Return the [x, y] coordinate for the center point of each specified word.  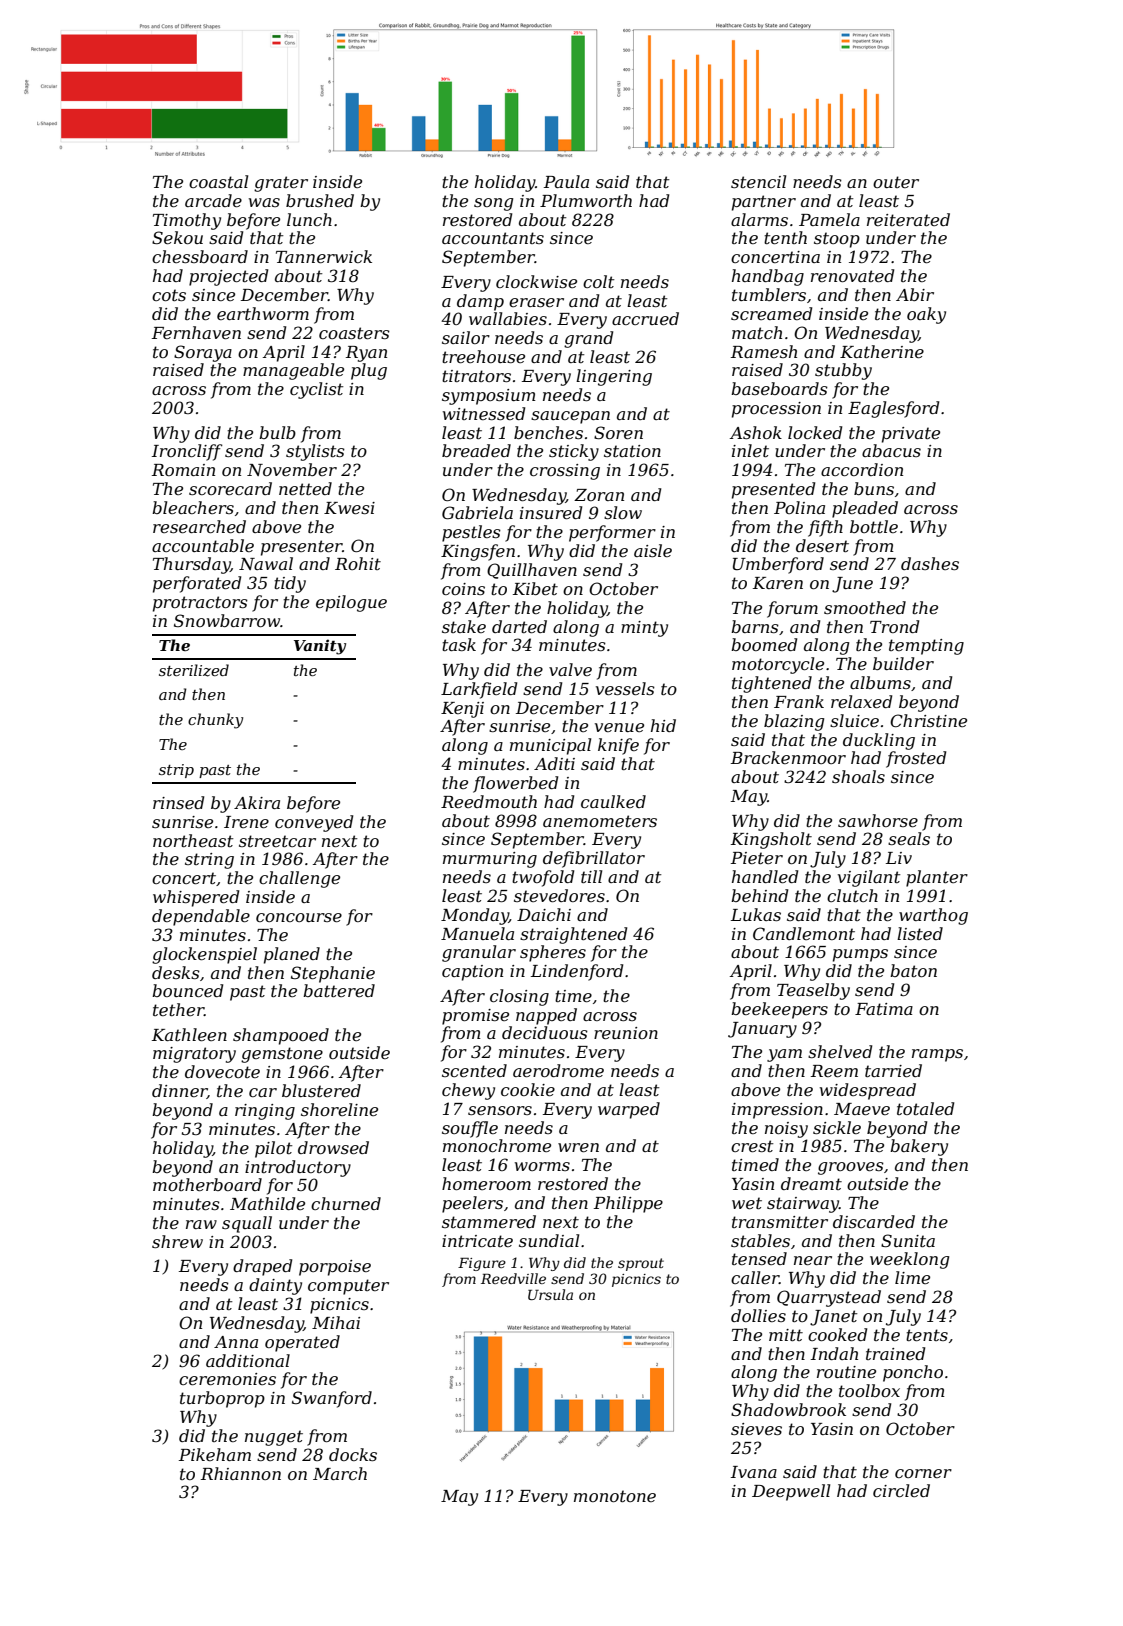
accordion [862, 469]
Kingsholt [771, 840]
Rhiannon [241, 1473]
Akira [257, 802]
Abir [915, 294]
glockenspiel [204, 955]
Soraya [203, 353]
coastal [218, 181]
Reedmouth [489, 801]
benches [548, 432]
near [813, 1260]
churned [346, 1203]
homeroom [486, 1183]
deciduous [545, 1032]
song [493, 204]
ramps [937, 1055]
